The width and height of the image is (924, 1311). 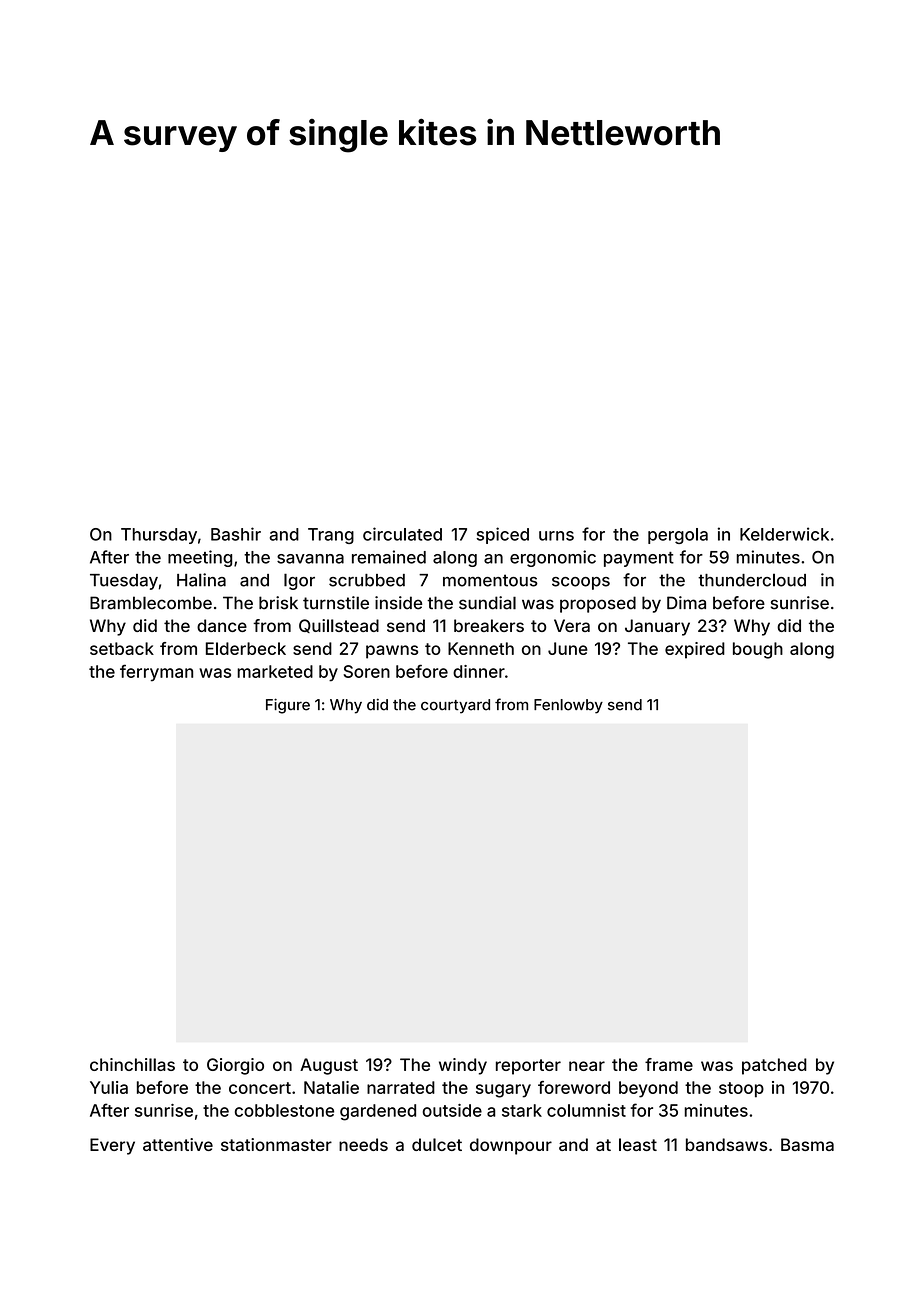 I want to click on Kenneth, so click(x=481, y=648).
